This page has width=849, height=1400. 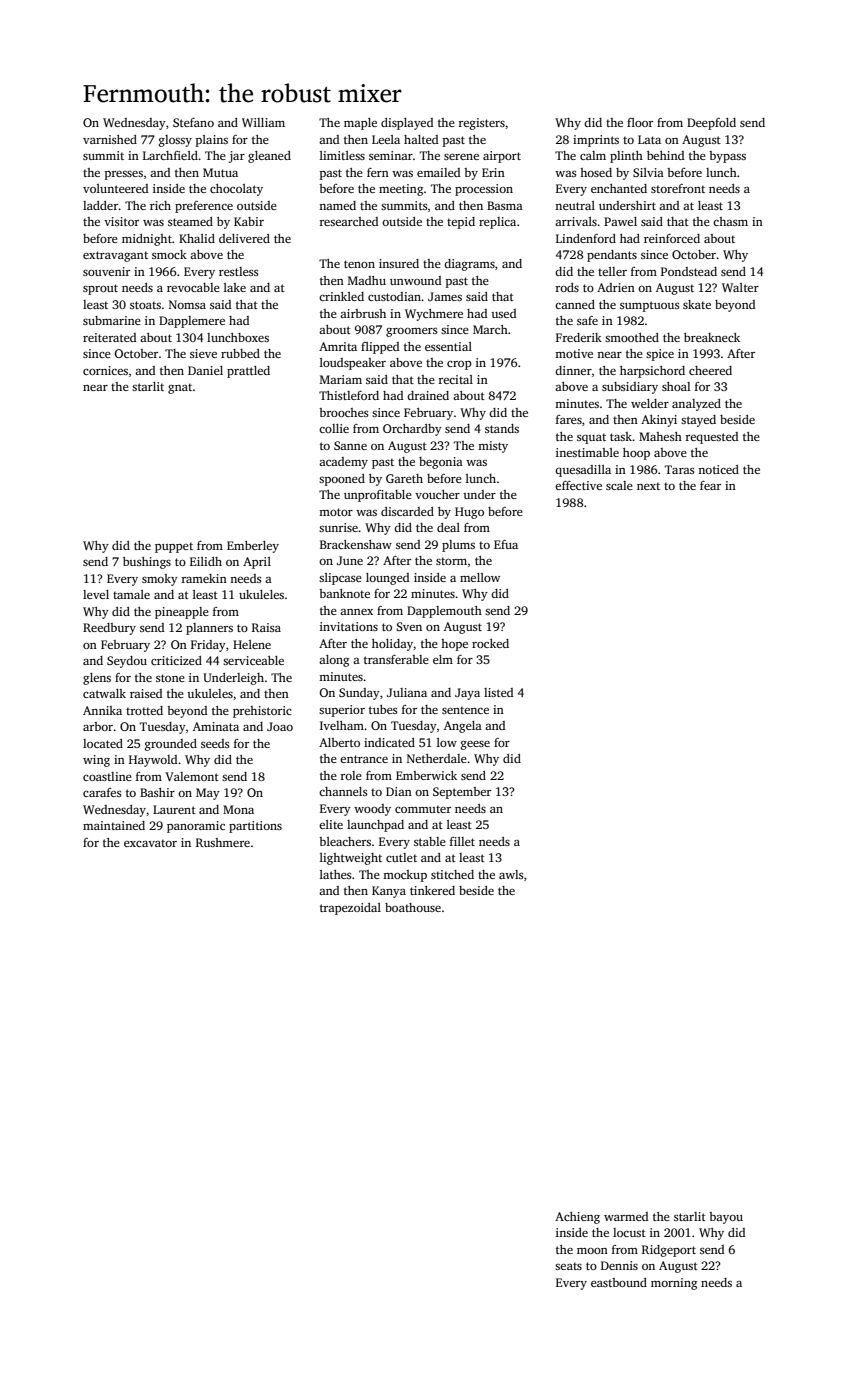 I want to click on coastline, so click(x=107, y=776).
